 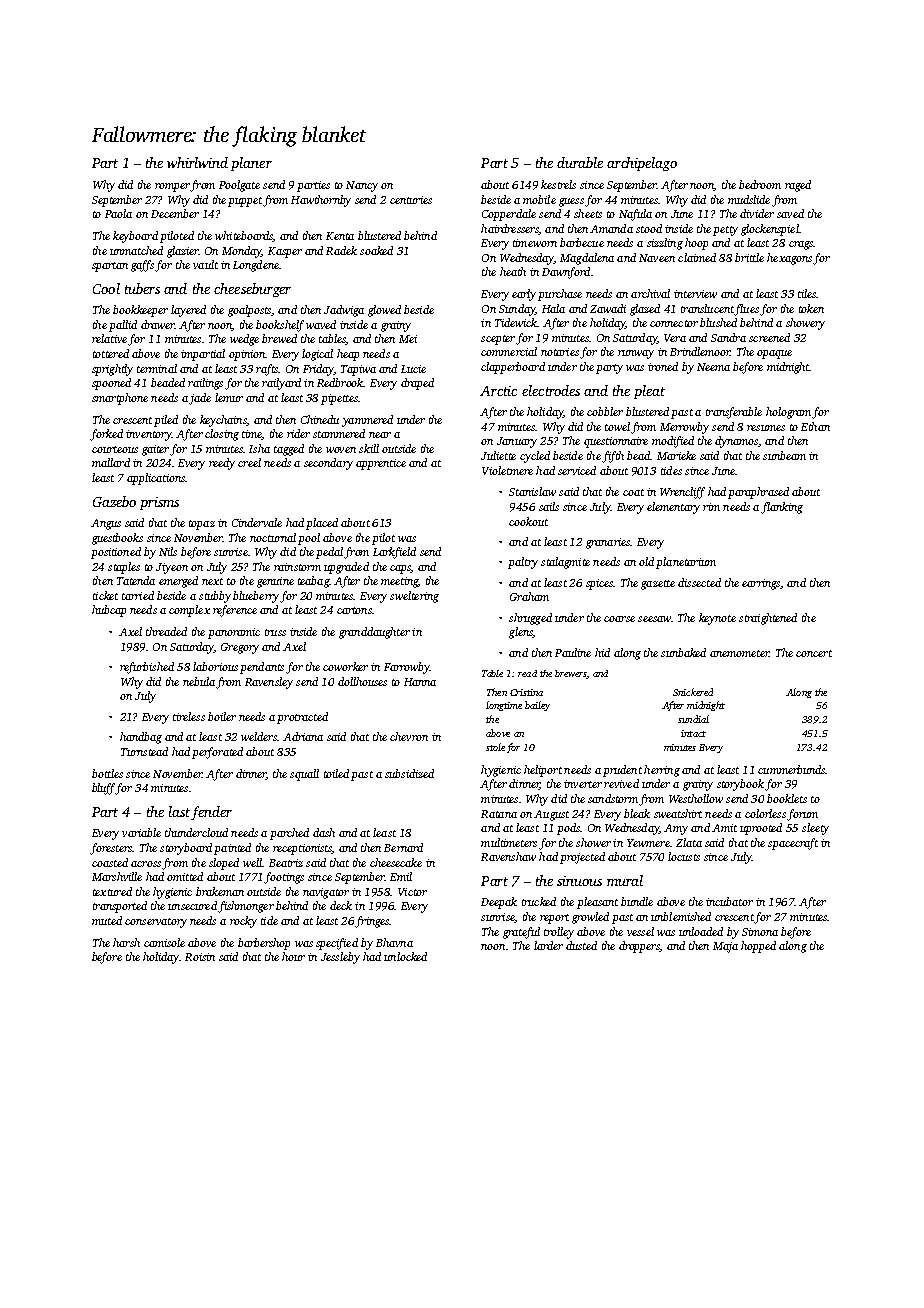 What do you see at coordinates (409, 773) in the screenshot?
I see `subsidized` at bounding box center [409, 773].
